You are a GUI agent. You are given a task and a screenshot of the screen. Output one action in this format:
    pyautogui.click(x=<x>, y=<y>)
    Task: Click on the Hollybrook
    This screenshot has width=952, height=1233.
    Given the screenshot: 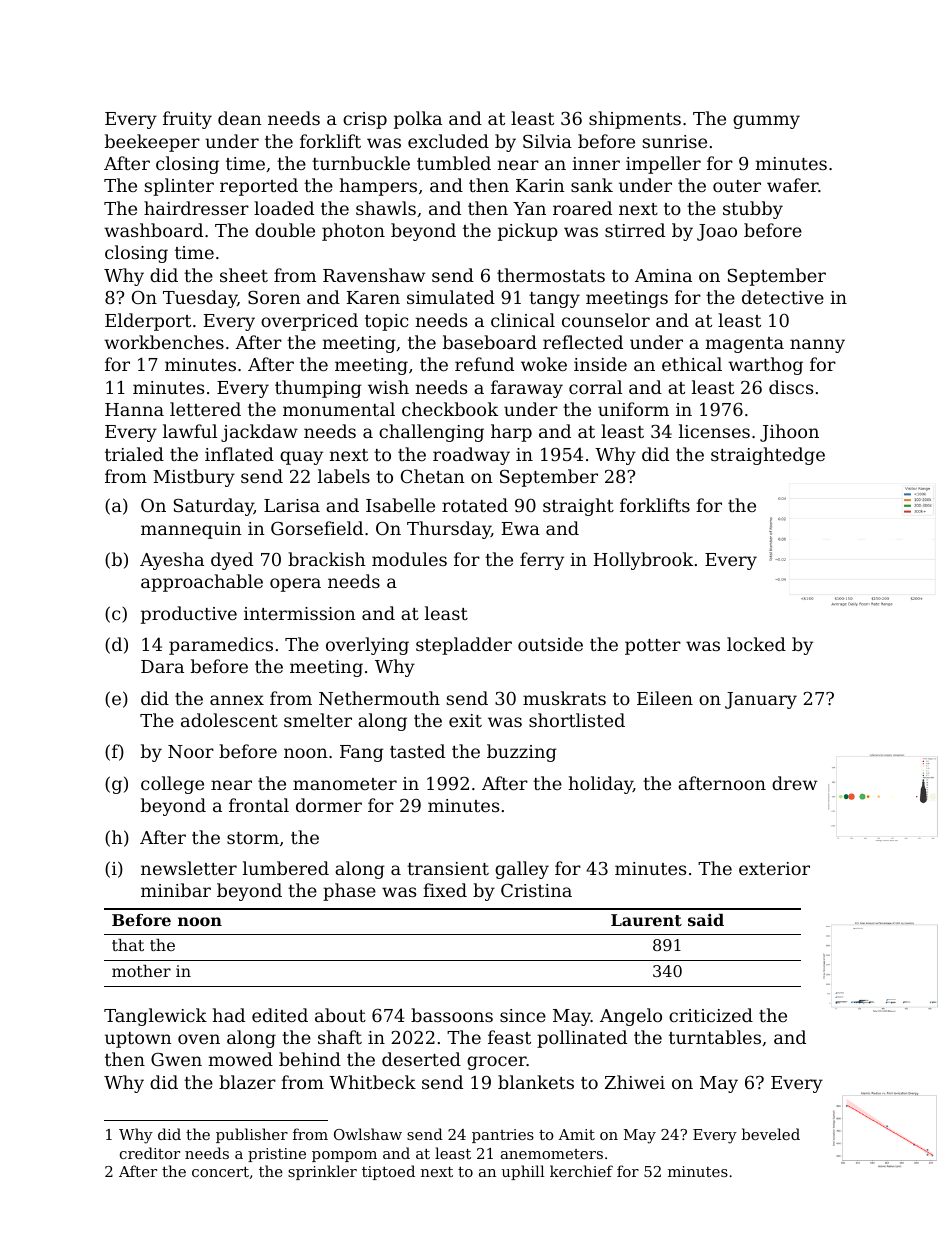 What is the action you would take?
    pyautogui.click(x=643, y=561)
